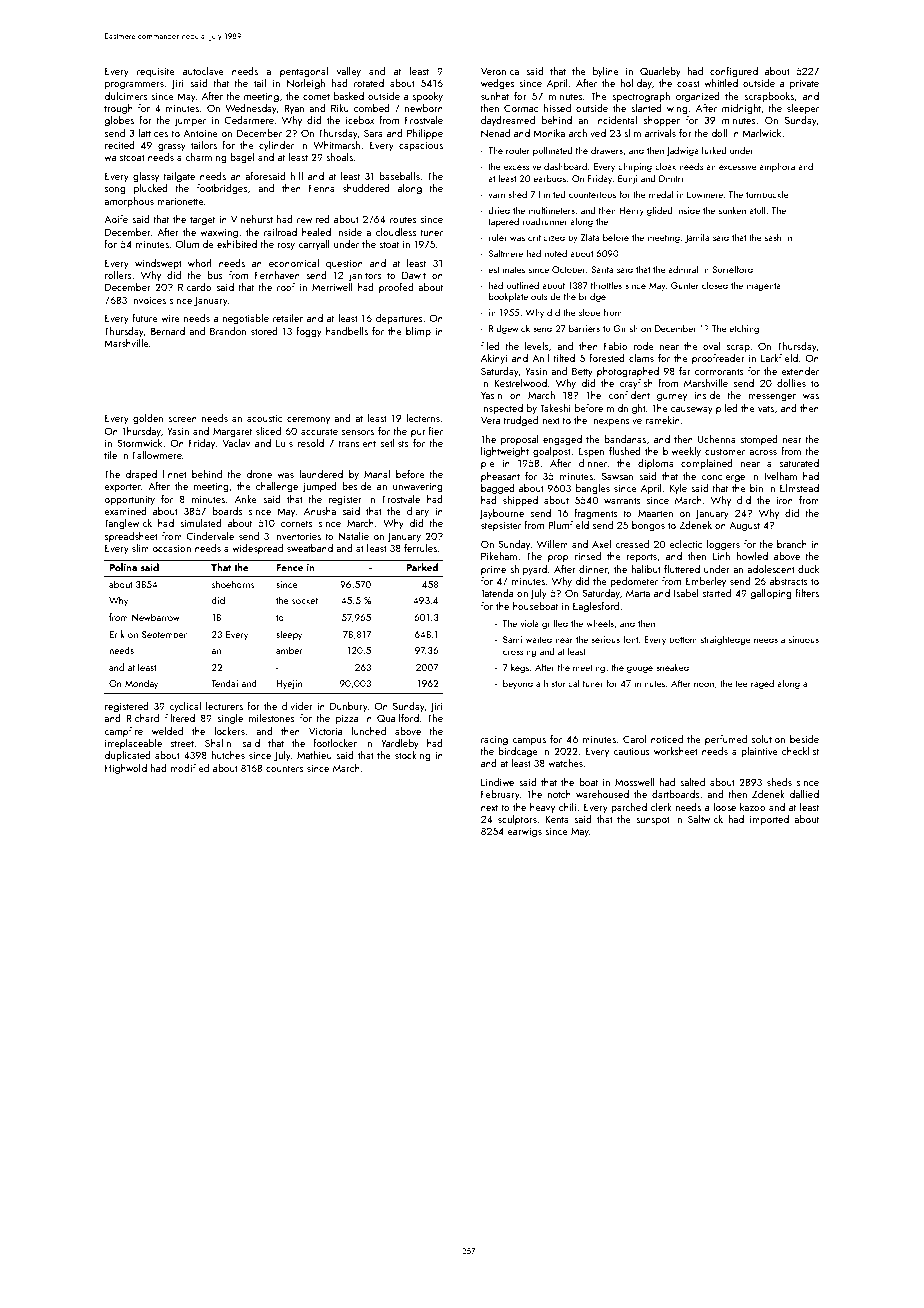 This image has width=924, height=1308. What do you see at coordinates (497, 593) in the image?
I see `Tatenda` at bounding box center [497, 593].
